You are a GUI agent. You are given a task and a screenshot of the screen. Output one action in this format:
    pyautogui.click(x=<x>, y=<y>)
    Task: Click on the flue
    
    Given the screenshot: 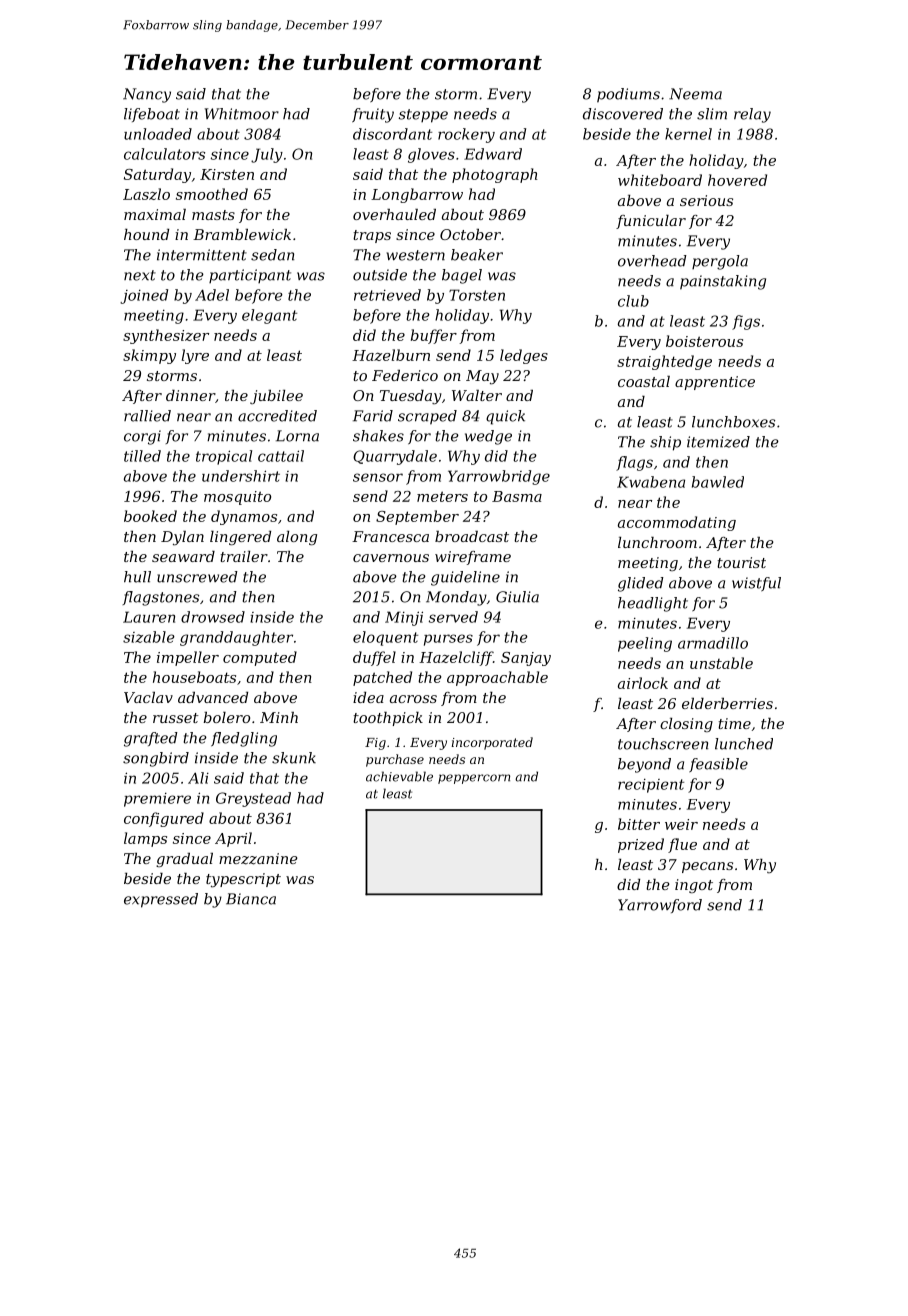 What is the action you would take?
    pyautogui.click(x=682, y=845)
